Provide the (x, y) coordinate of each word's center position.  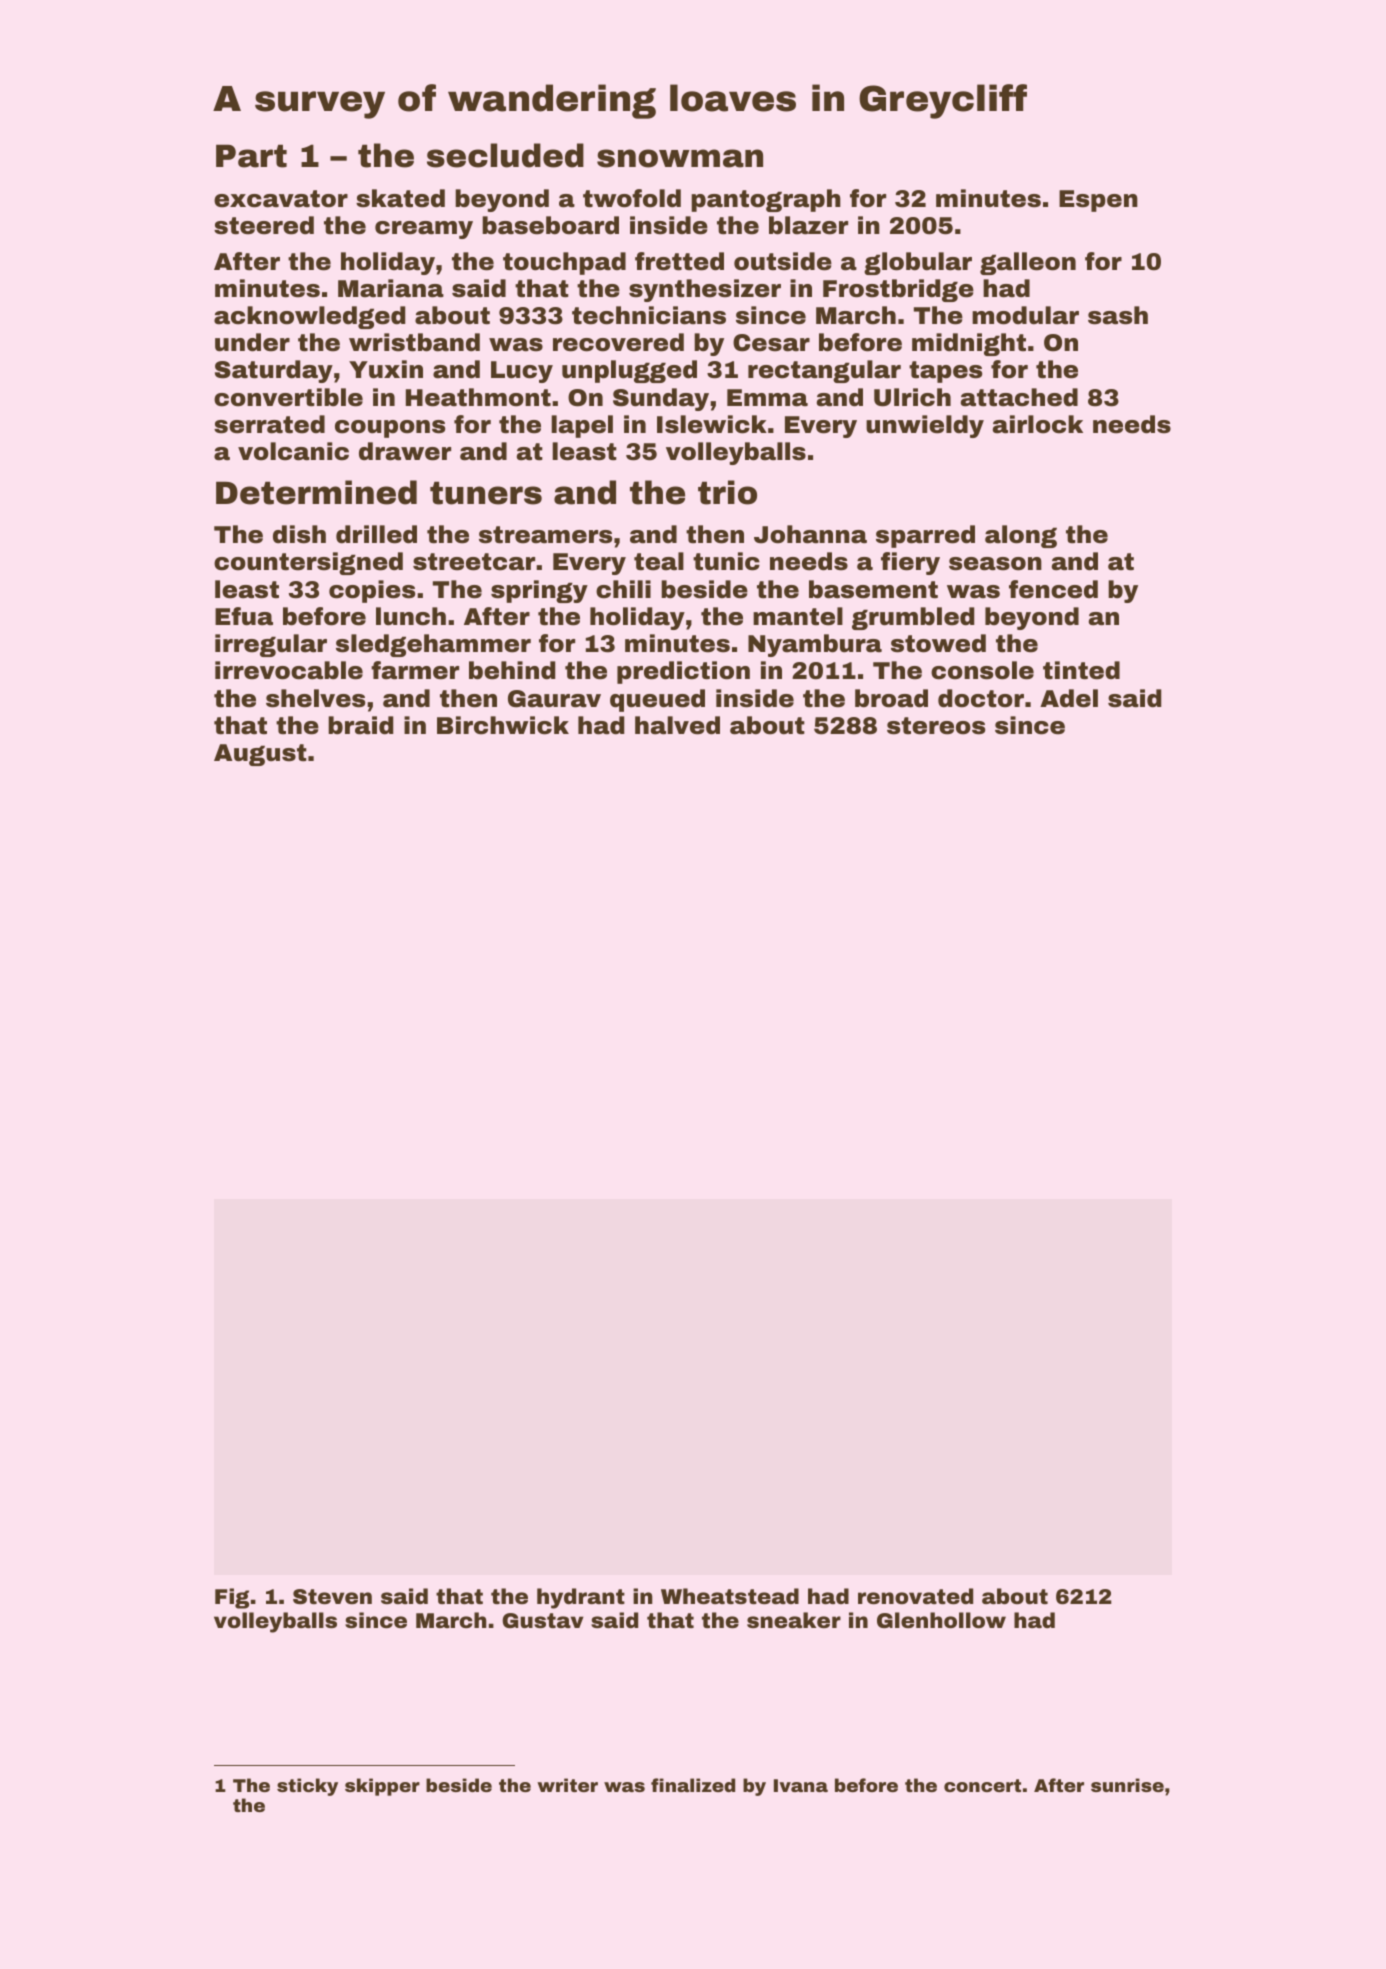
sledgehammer (433, 645)
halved (677, 725)
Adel (1069, 698)
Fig (232, 1598)
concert (982, 1785)
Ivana (801, 1785)
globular (918, 263)
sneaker (794, 1620)
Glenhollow (941, 1620)
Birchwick (503, 725)
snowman (680, 158)
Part (251, 156)
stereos (936, 726)
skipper (382, 1787)
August (260, 755)
